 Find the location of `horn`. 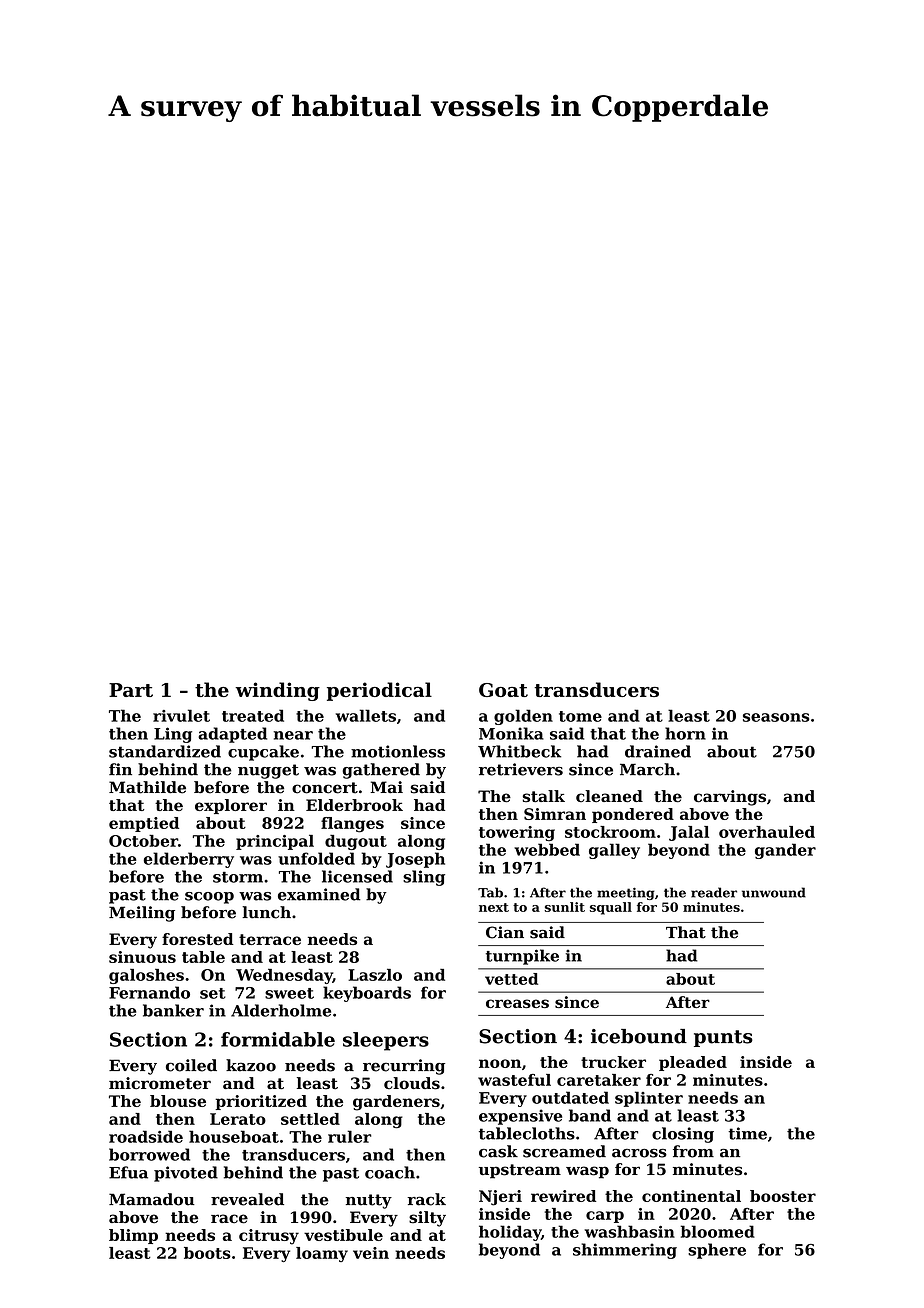

horn is located at coordinates (685, 733).
